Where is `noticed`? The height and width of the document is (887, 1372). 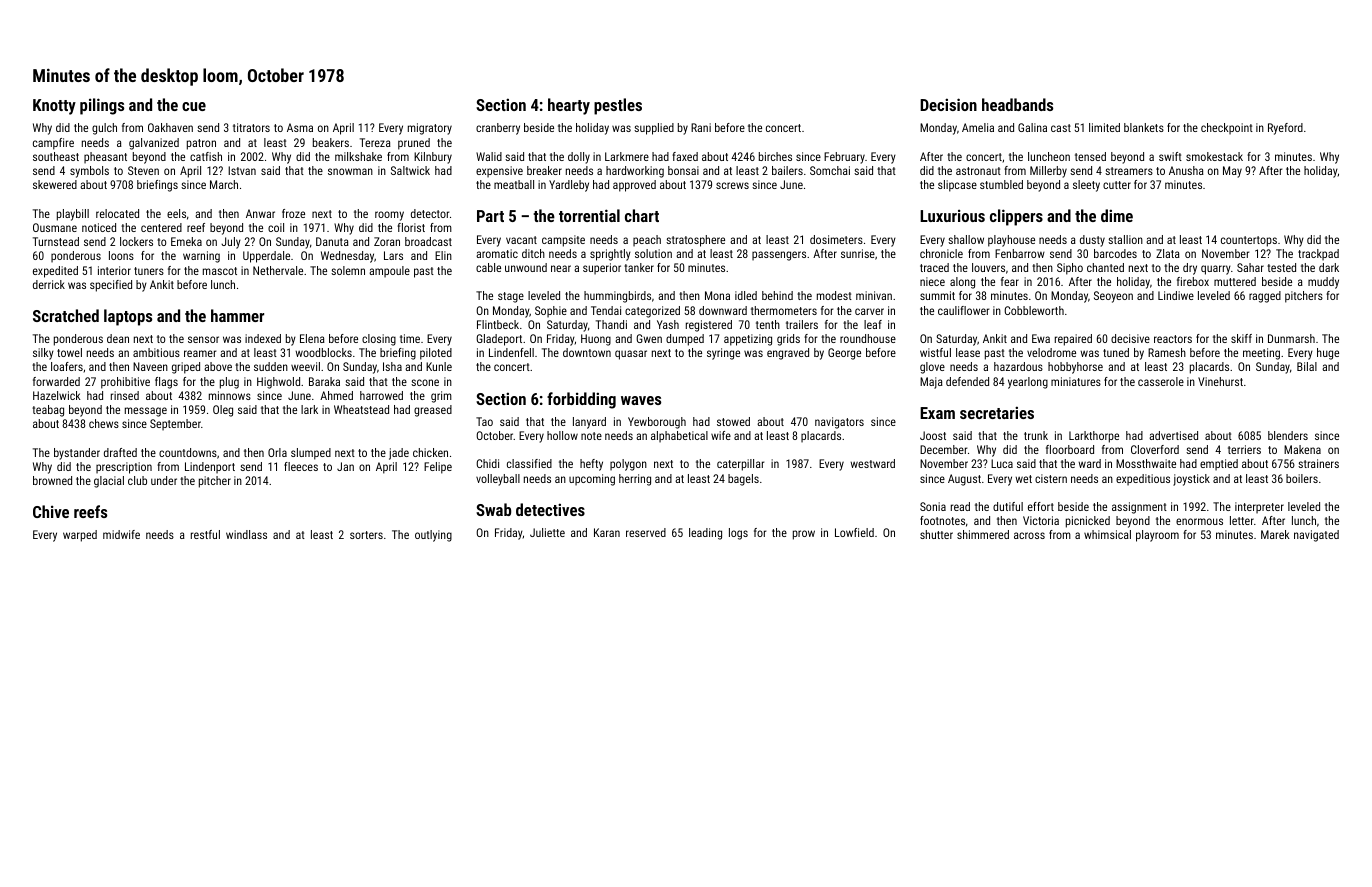 noticed is located at coordinates (99, 227).
